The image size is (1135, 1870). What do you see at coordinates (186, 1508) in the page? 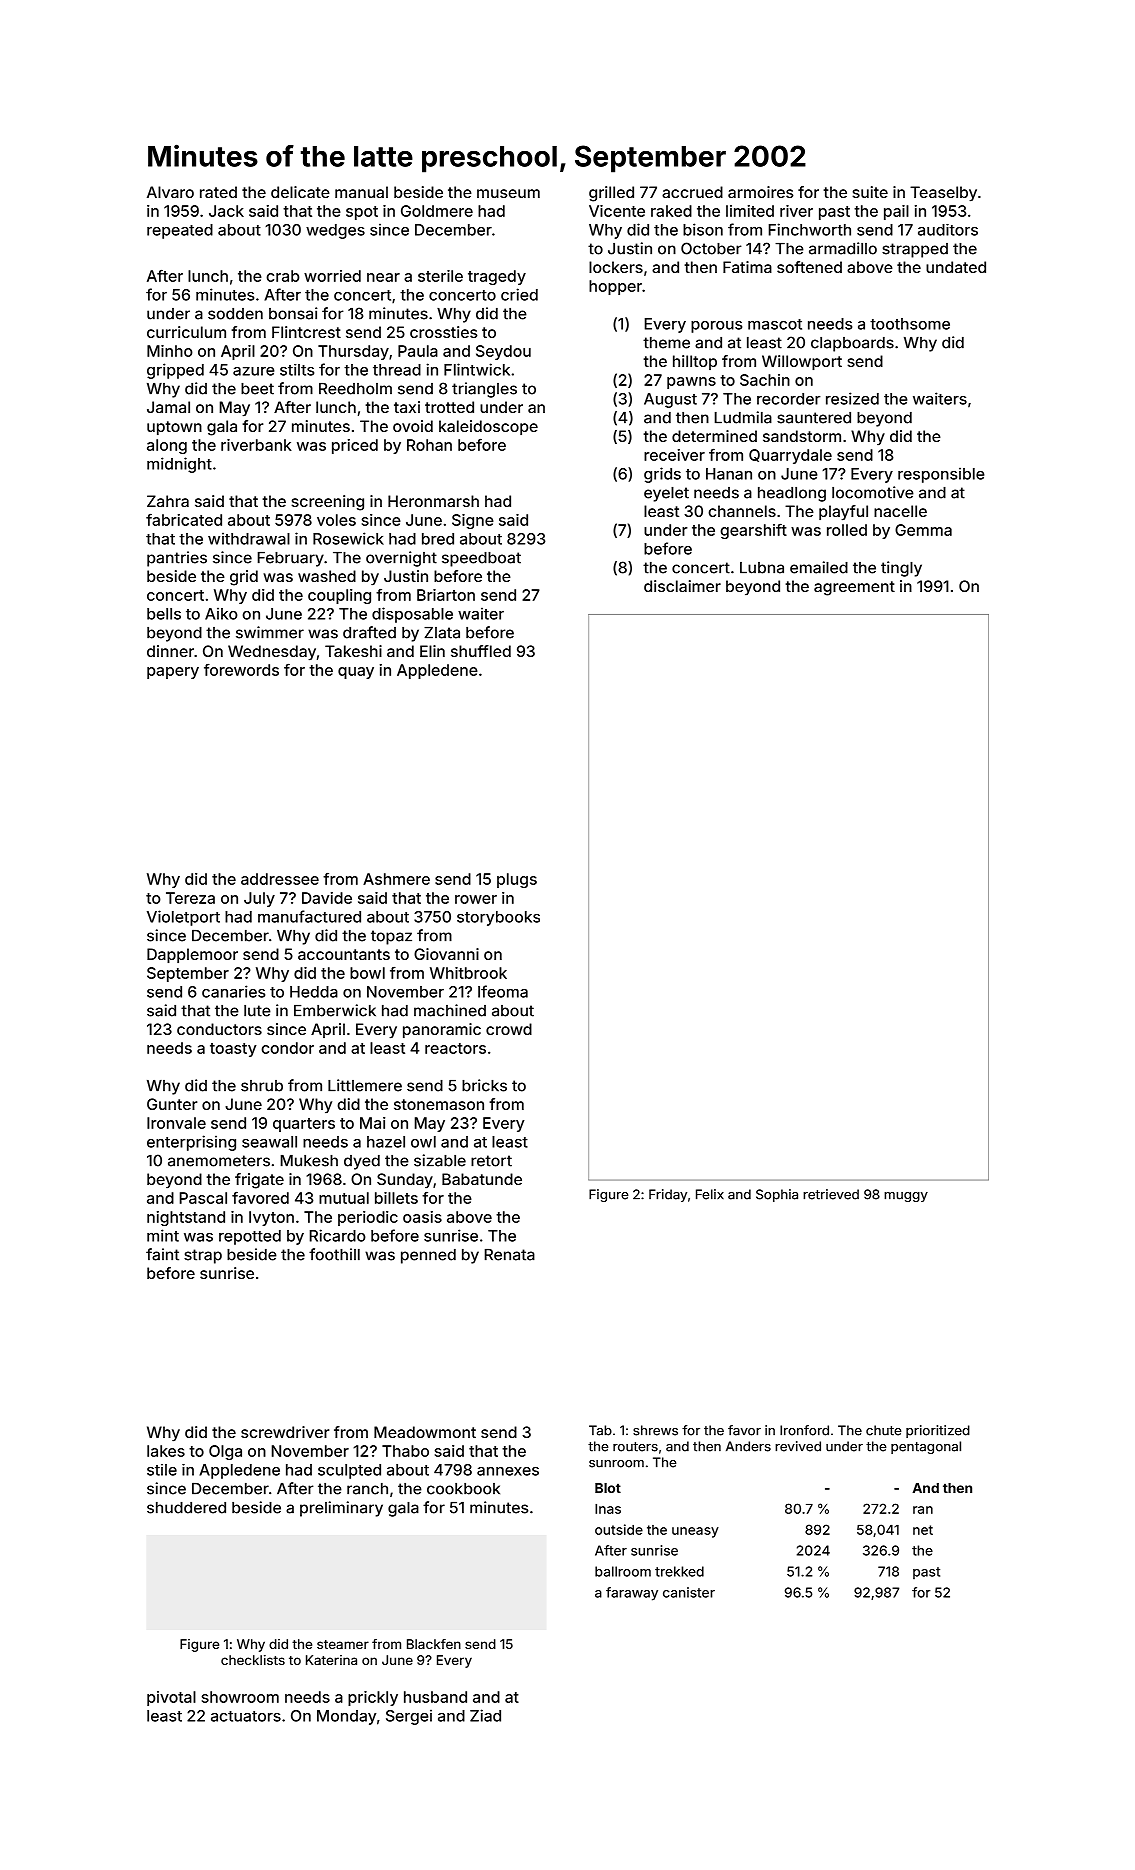
I see `shuddered` at bounding box center [186, 1508].
